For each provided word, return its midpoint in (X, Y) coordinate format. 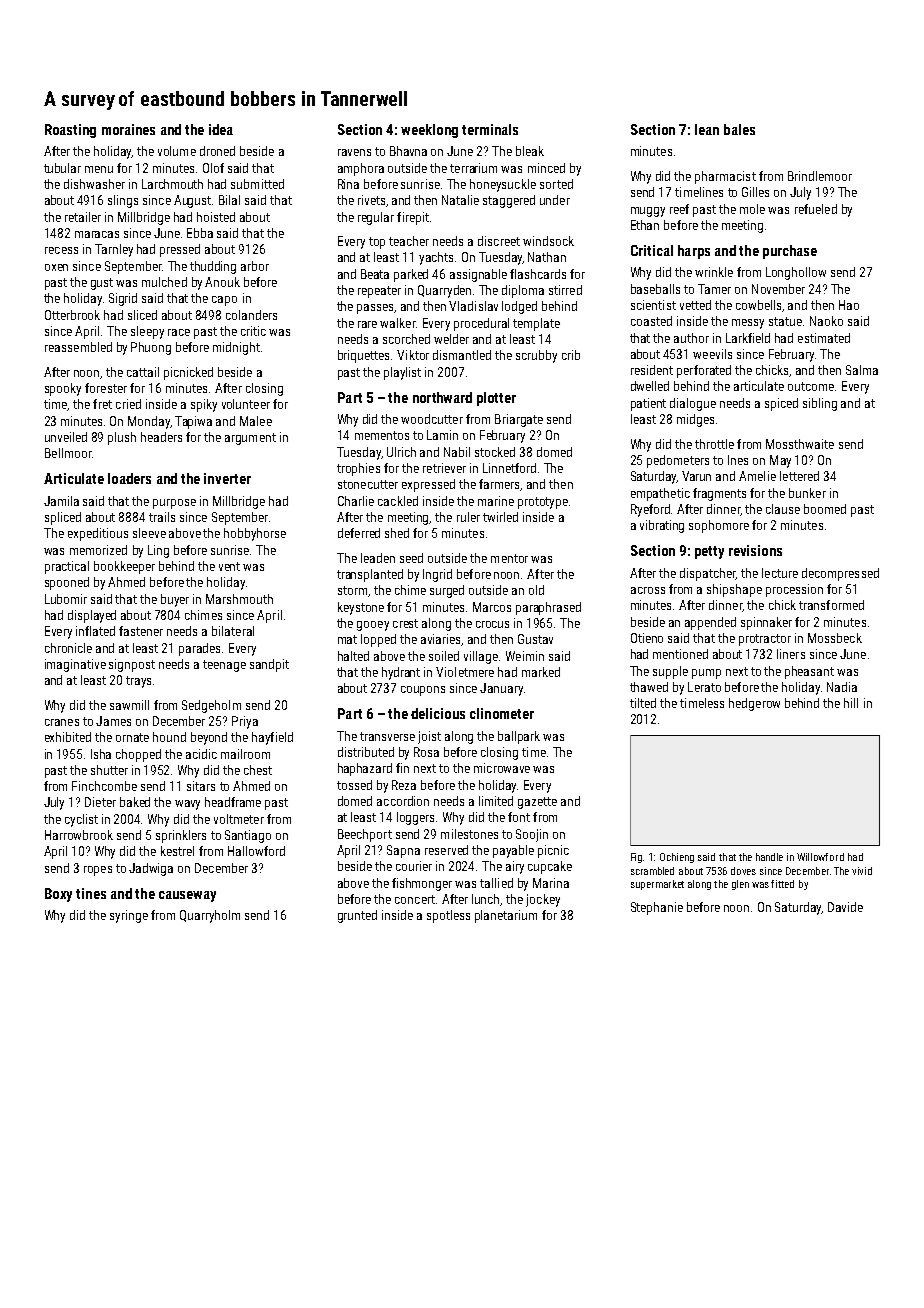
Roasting (70, 131)
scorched (406, 339)
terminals (490, 129)
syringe (129, 916)
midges (695, 420)
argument (250, 439)
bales (739, 129)
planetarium (506, 916)
